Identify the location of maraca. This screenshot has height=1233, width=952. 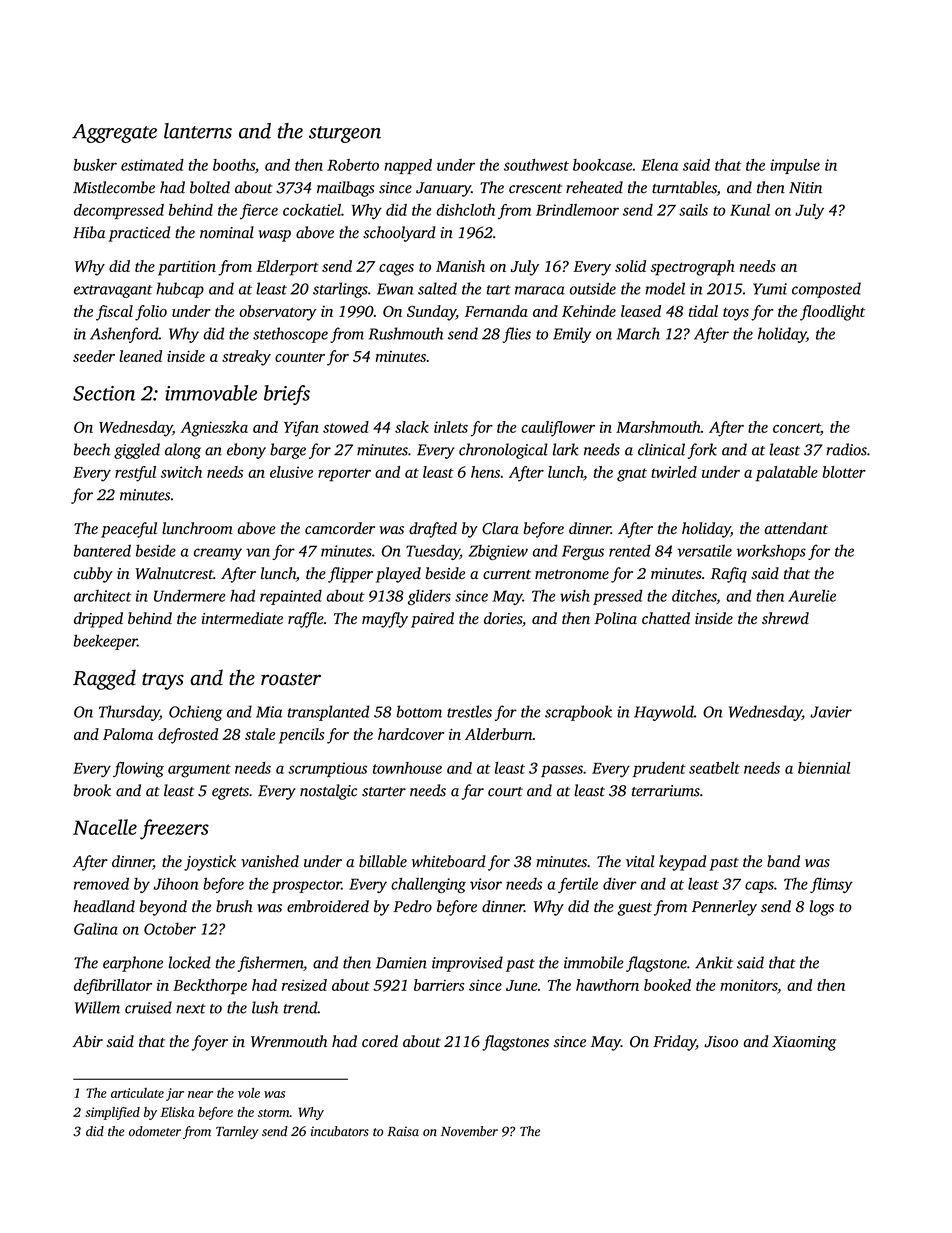
(540, 290).
